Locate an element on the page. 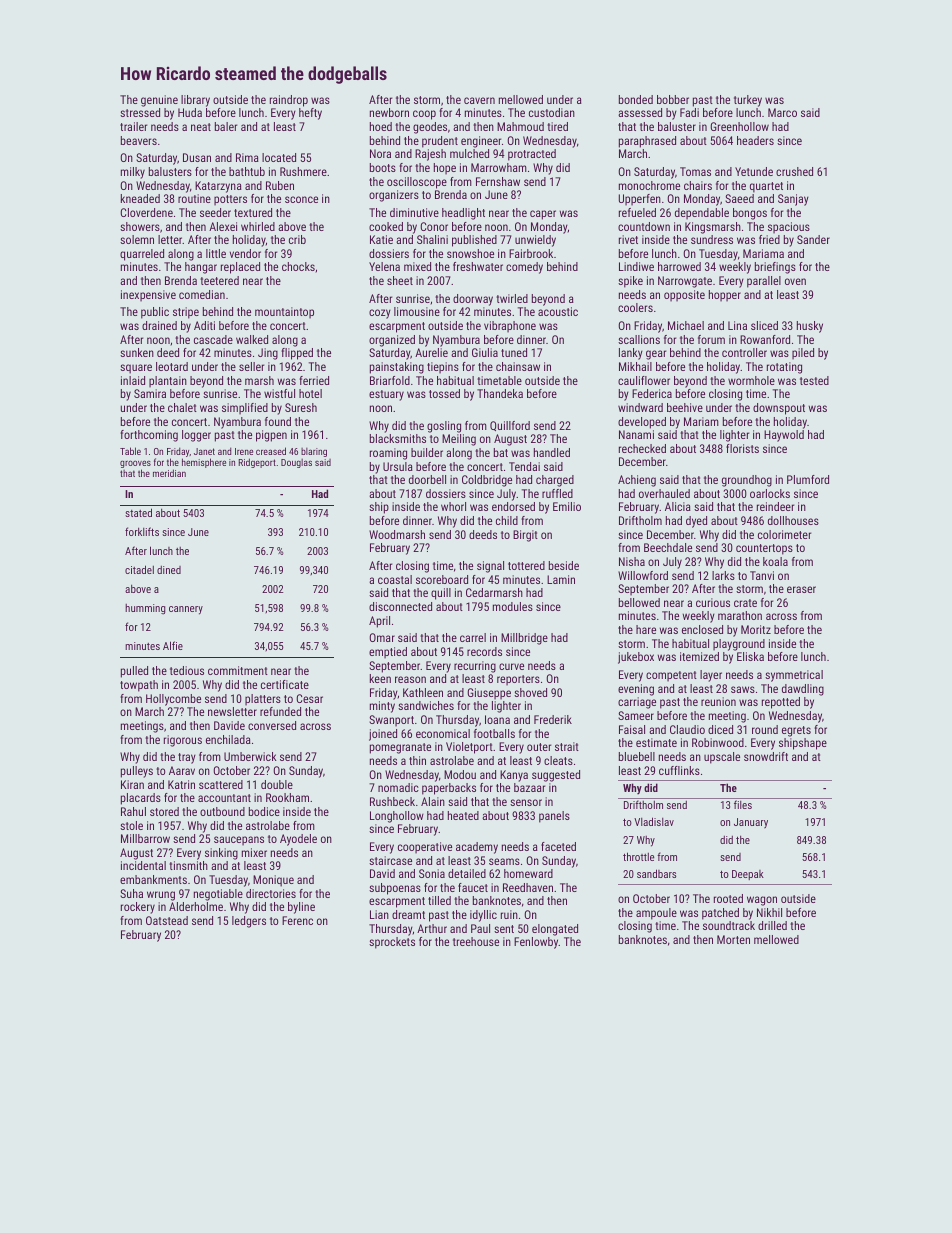  published is located at coordinates (474, 241).
